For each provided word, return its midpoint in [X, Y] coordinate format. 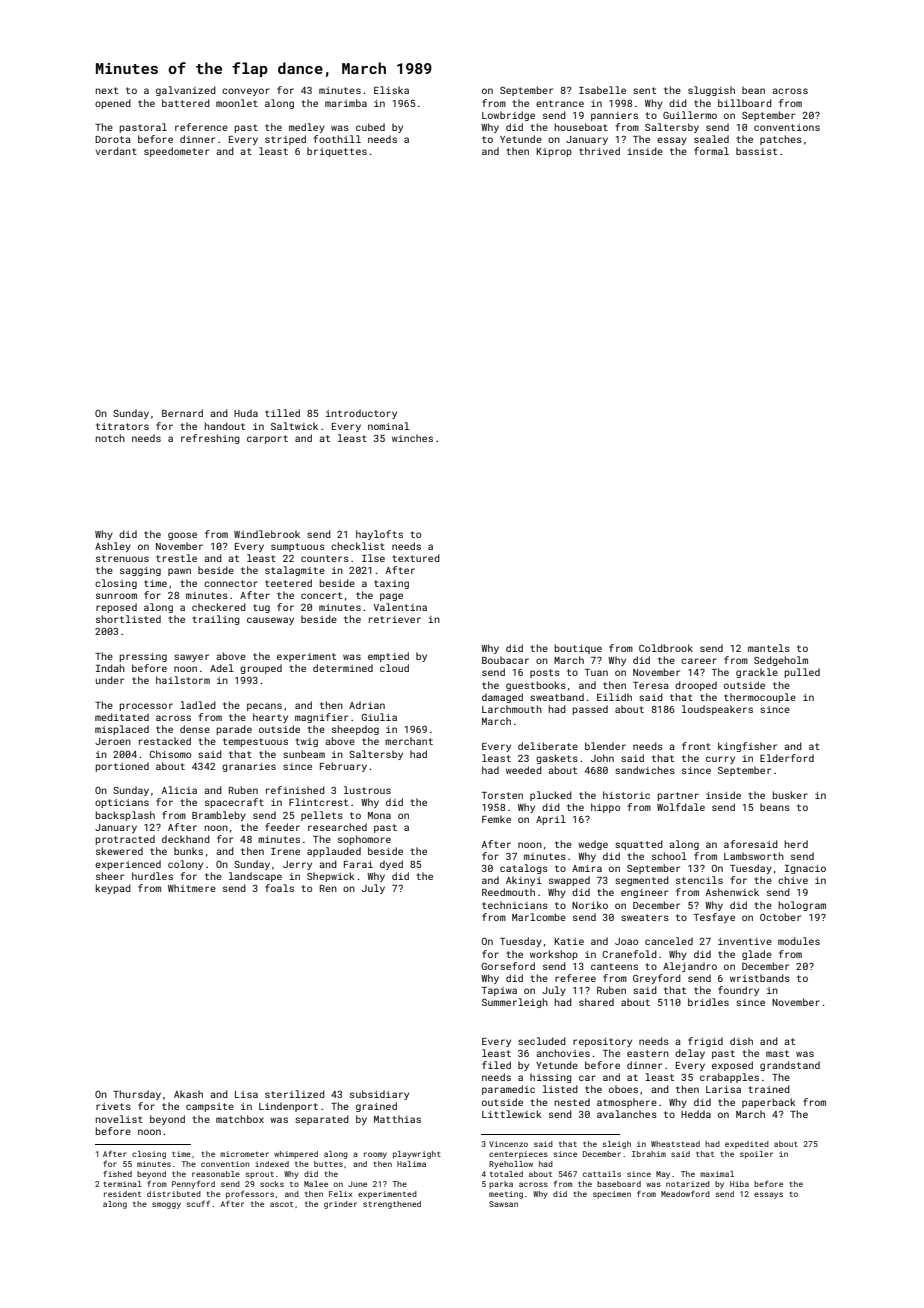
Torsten [502, 795]
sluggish [711, 91]
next [107, 90]
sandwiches [645, 770]
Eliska [391, 90]
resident [122, 1194]
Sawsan [503, 1204]
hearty [270, 718]
